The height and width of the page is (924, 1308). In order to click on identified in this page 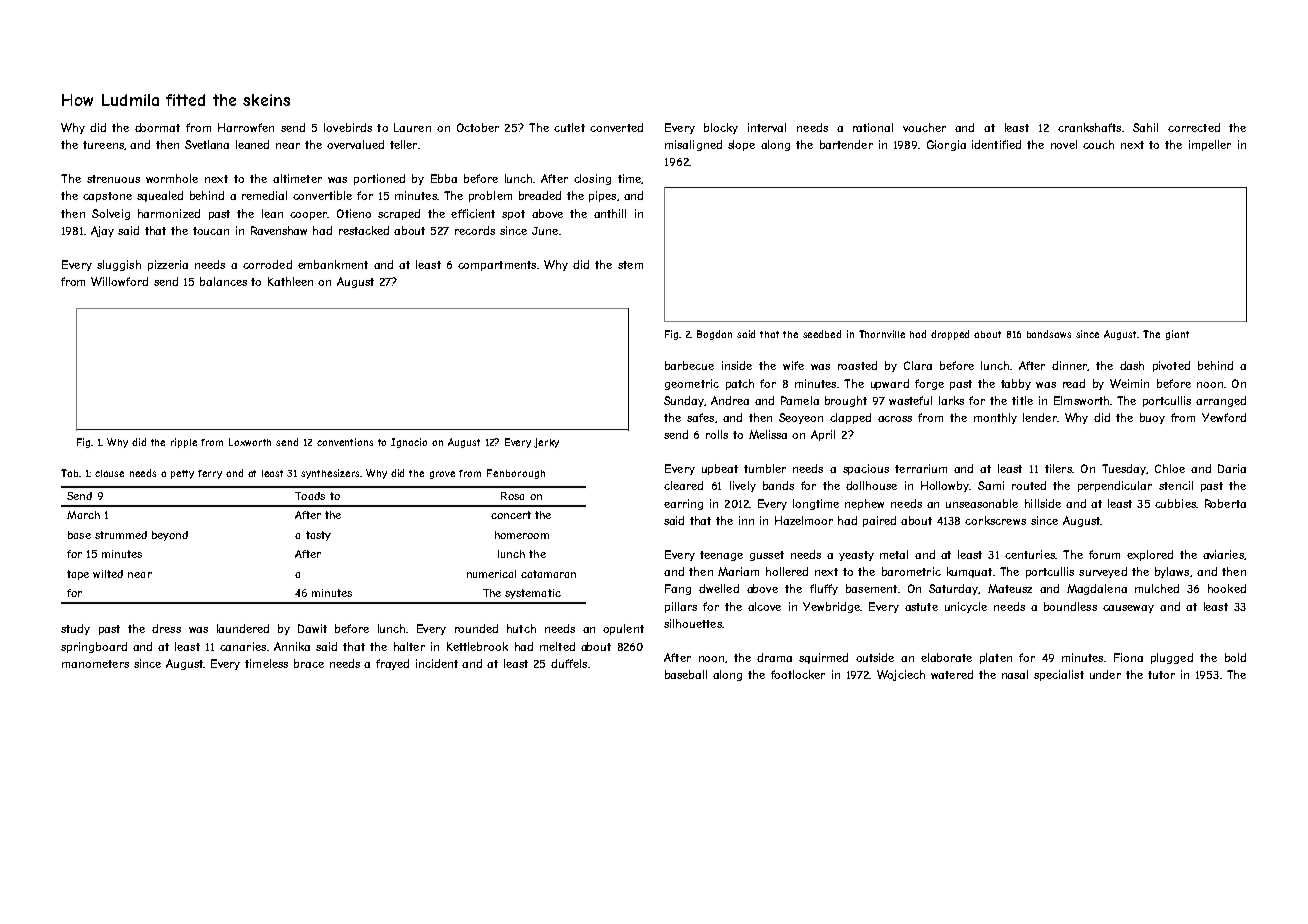, I will do `click(996, 144)`.
